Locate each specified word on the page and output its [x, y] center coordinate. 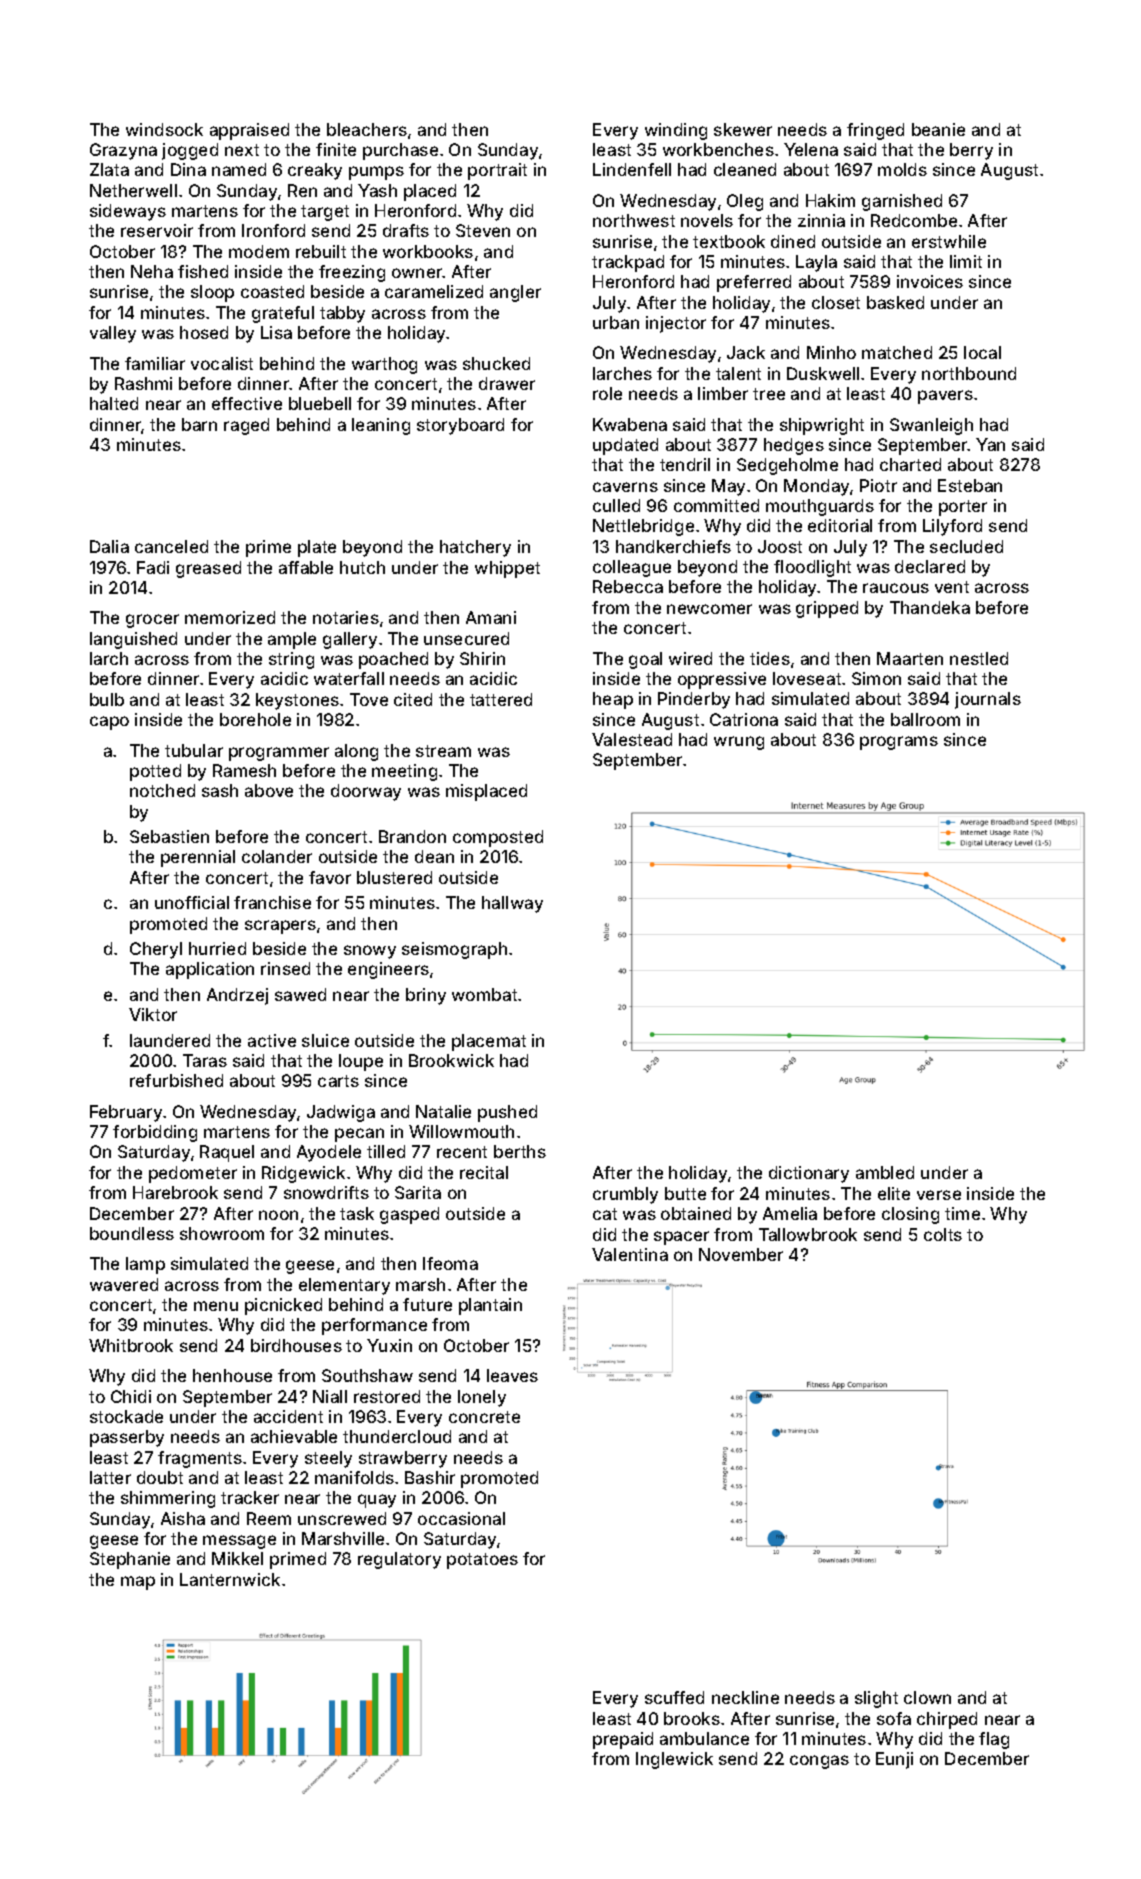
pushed [507, 1113]
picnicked [283, 1306]
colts [943, 1234]
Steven [483, 230]
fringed [875, 131]
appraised [249, 131]
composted [498, 838]
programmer [279, 754]
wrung [739, 743]
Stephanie [130, 1560]
